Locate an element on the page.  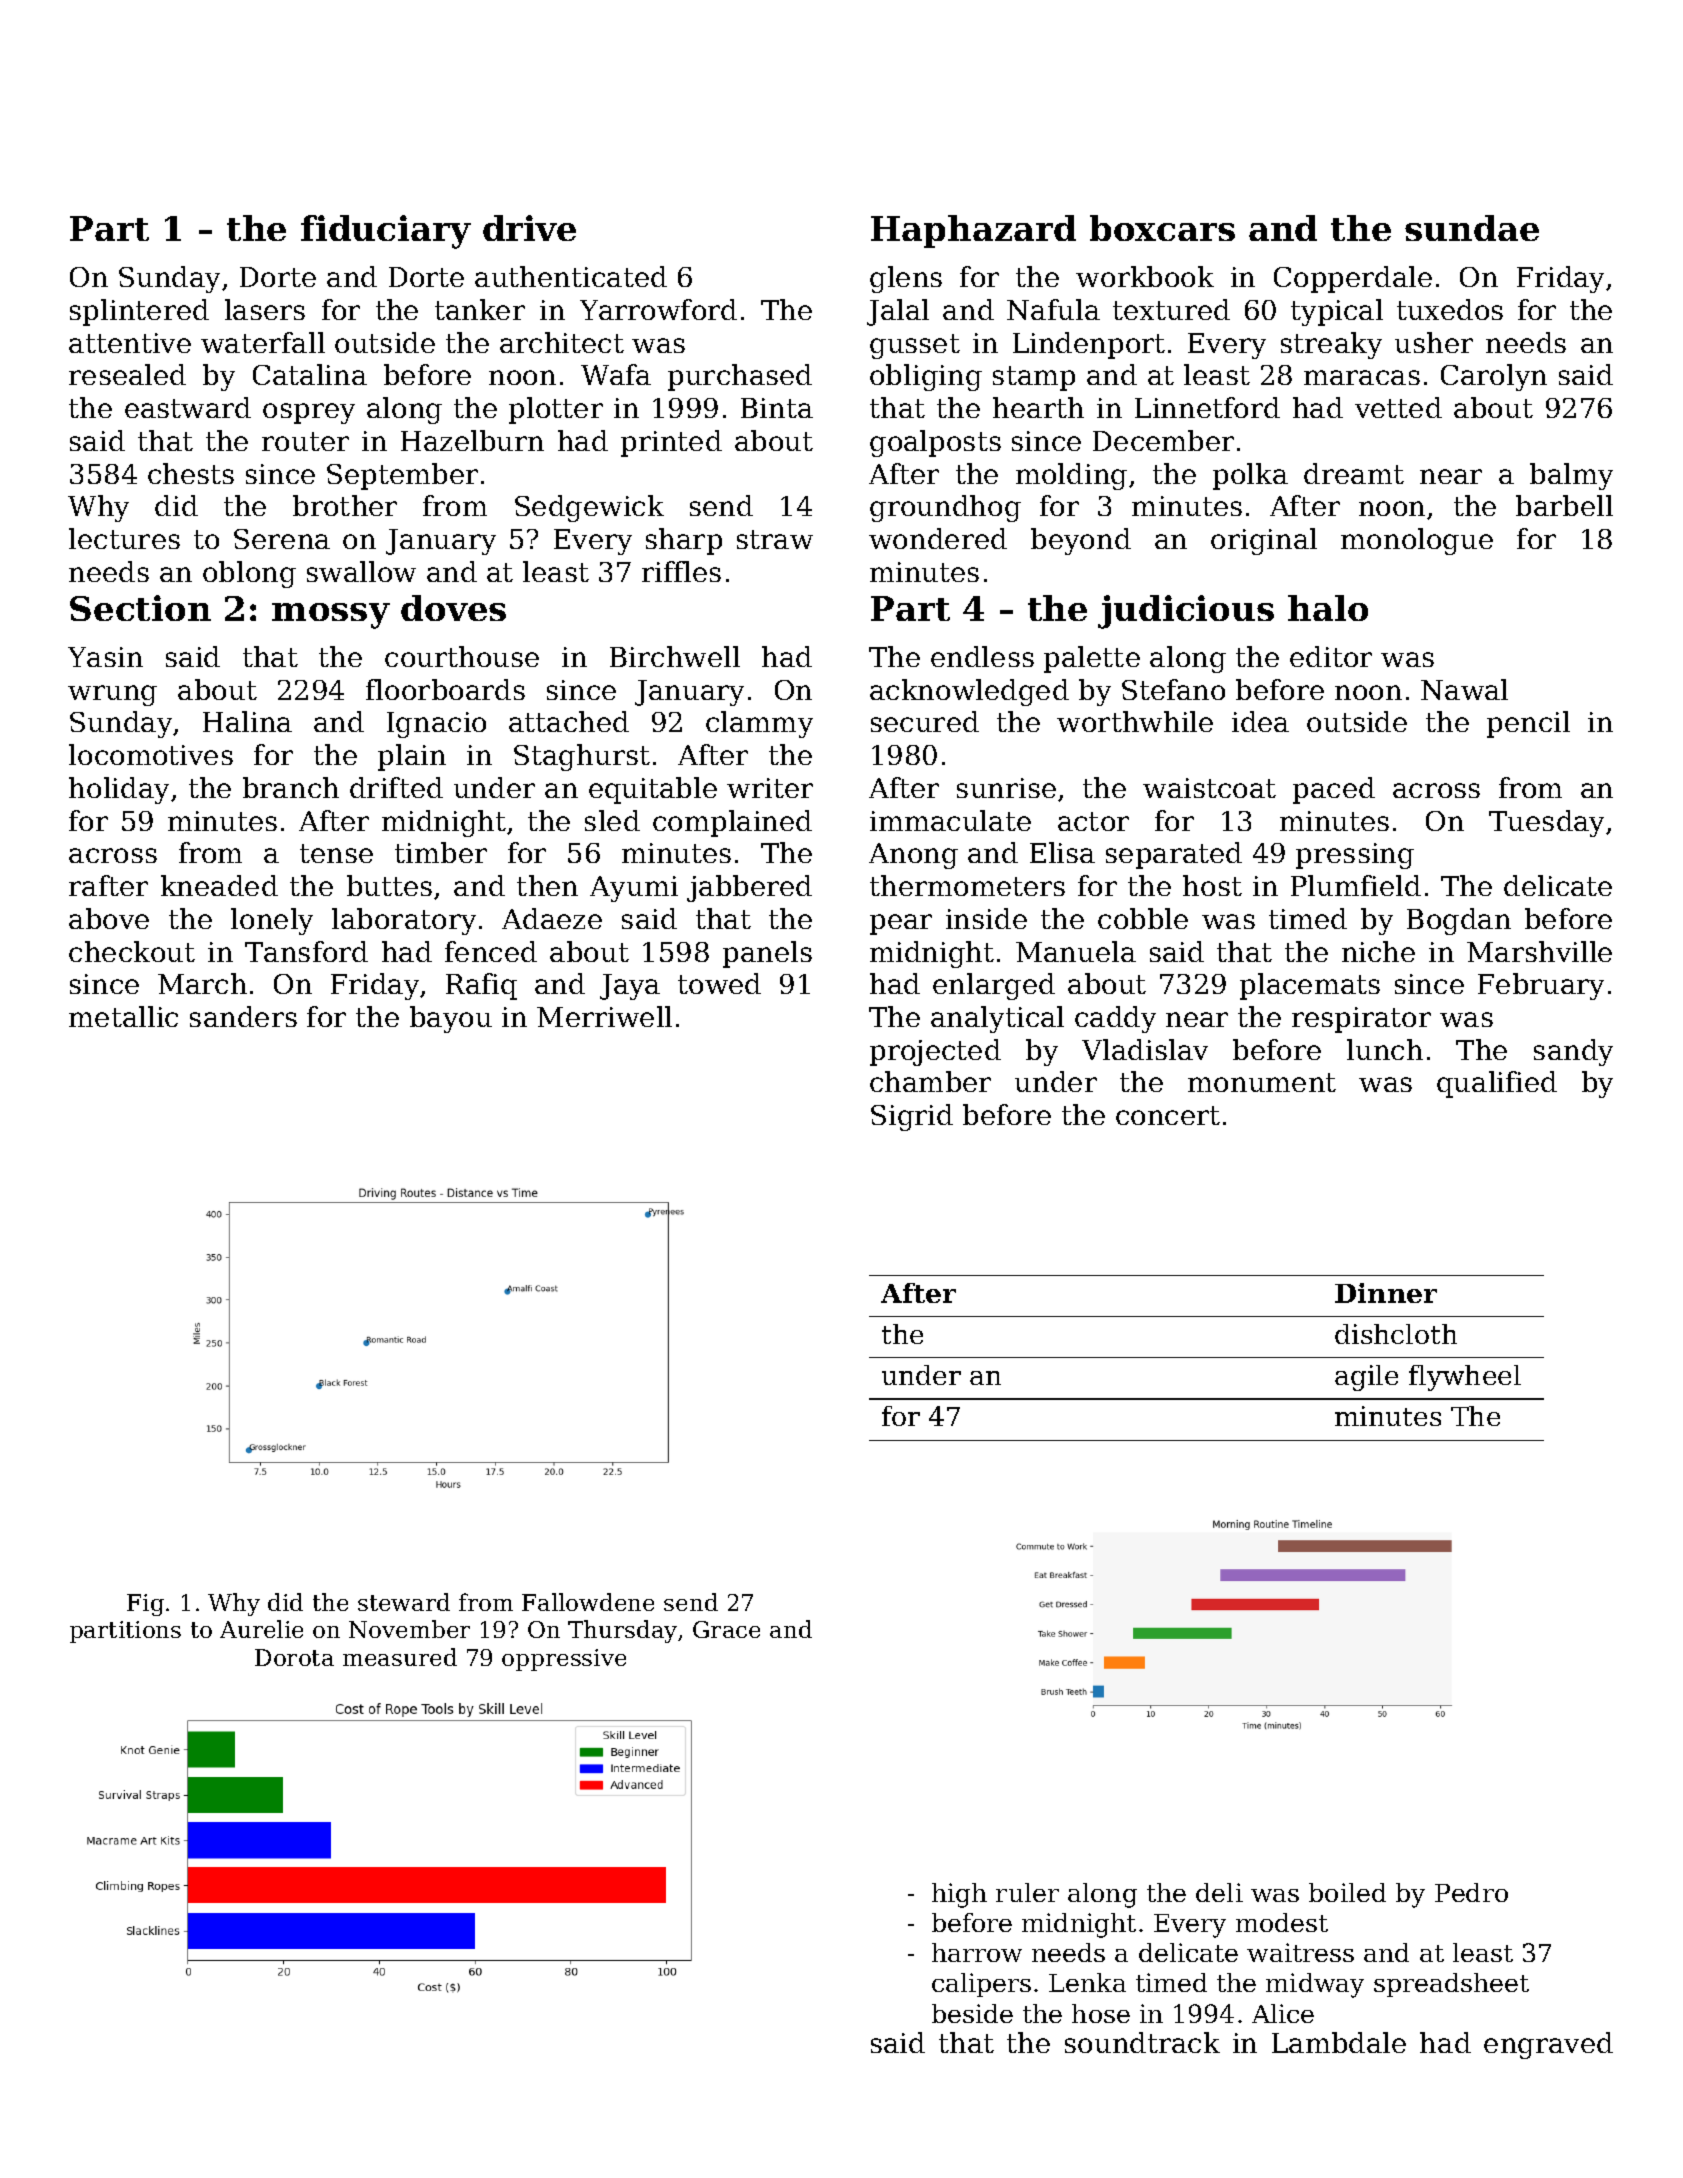
tense is located at coordinates (336, 853).
